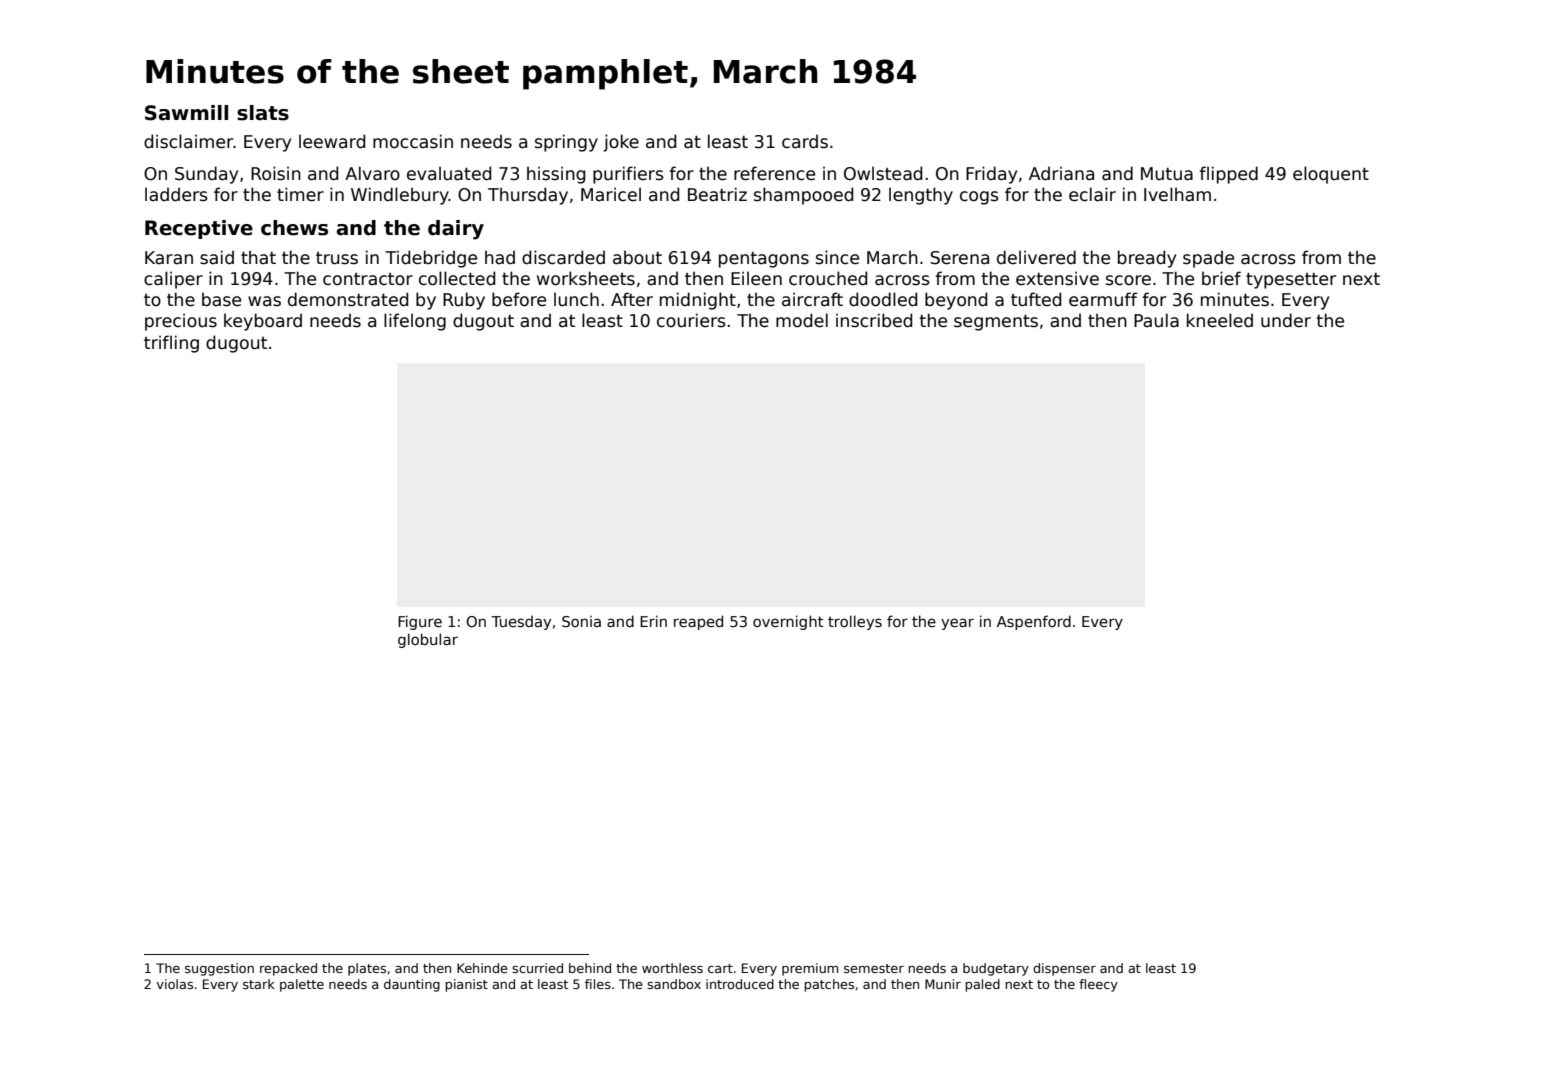 The width and height of the page is (1542, 1090). What do you see at coordinates (412, 985) in the page?
I see `daunting` at bounding box center [412, 985].
